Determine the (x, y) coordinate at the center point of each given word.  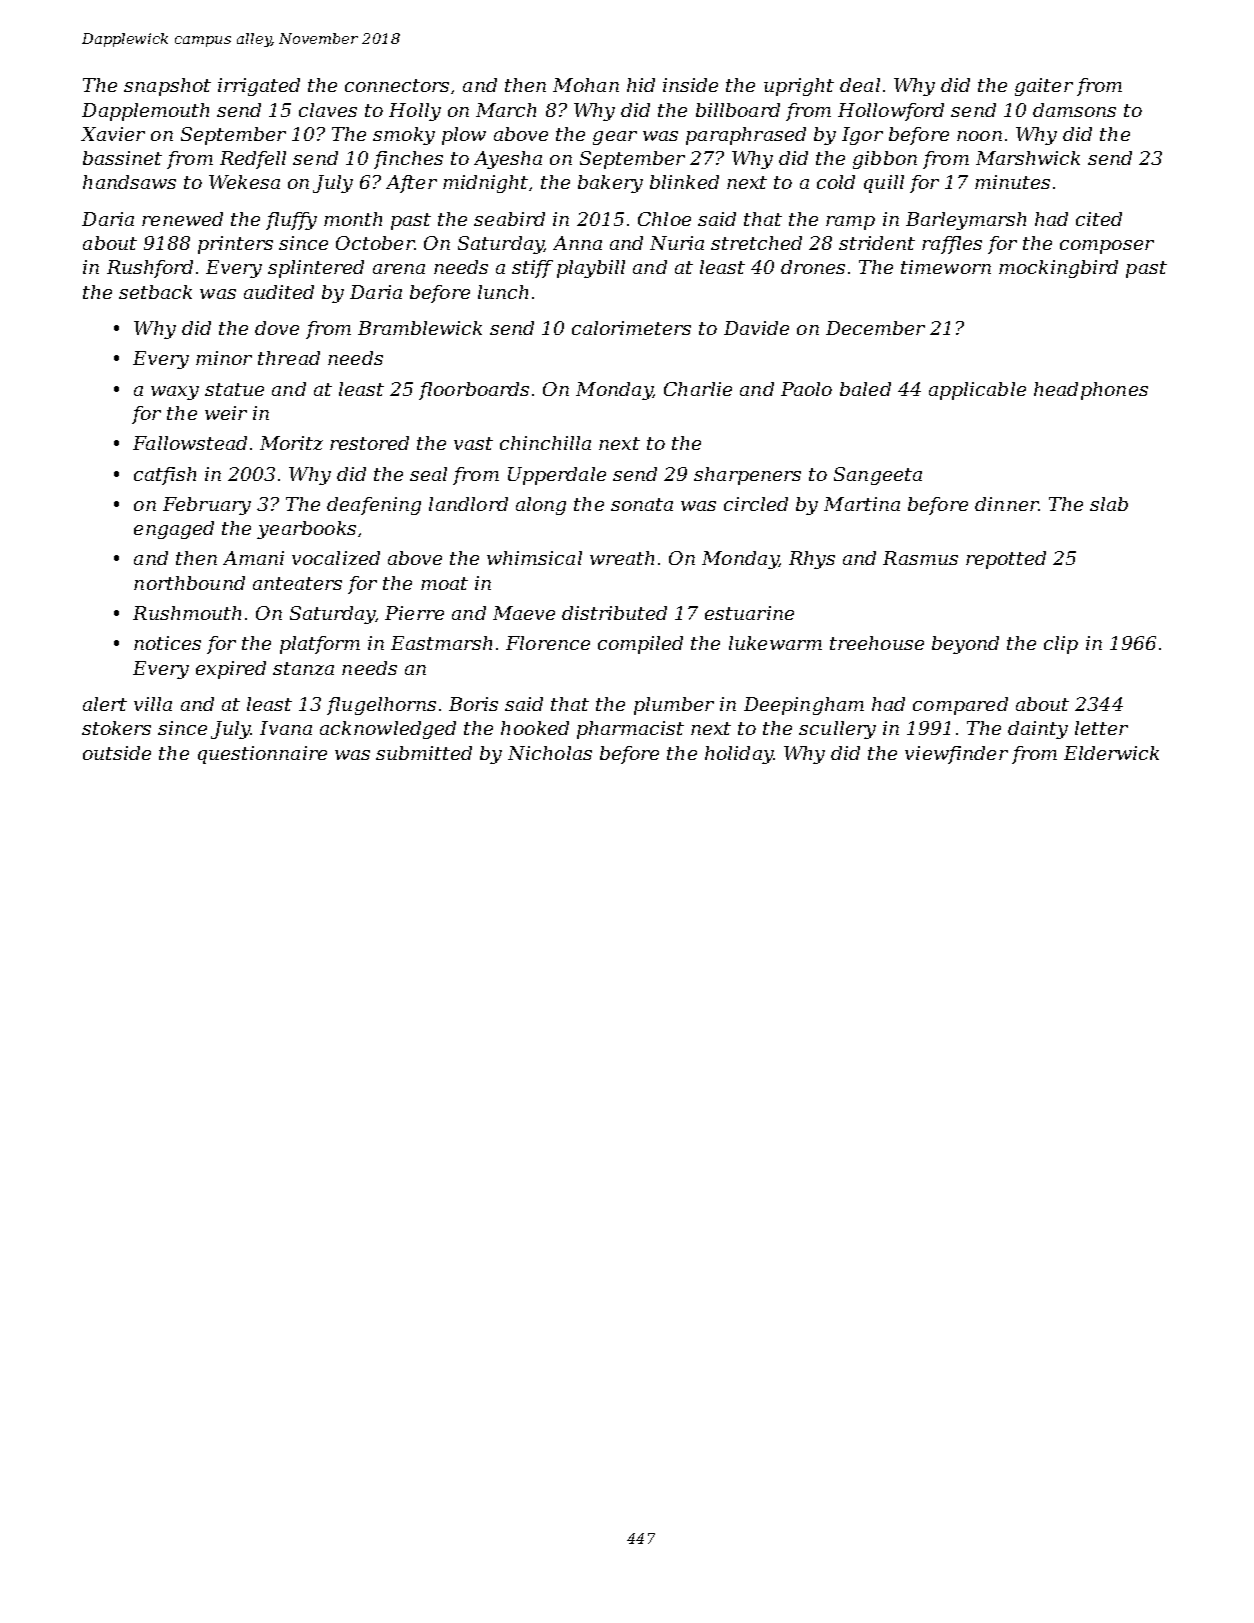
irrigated (259, 87)
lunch (503, 292)
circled (756, 504)
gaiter (1044, 87)
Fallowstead (190, 443)
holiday (739, 755)
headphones (1091, 391)
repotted (1006, 560)
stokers (116, 728)
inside (690, 85)
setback (155, 292)
